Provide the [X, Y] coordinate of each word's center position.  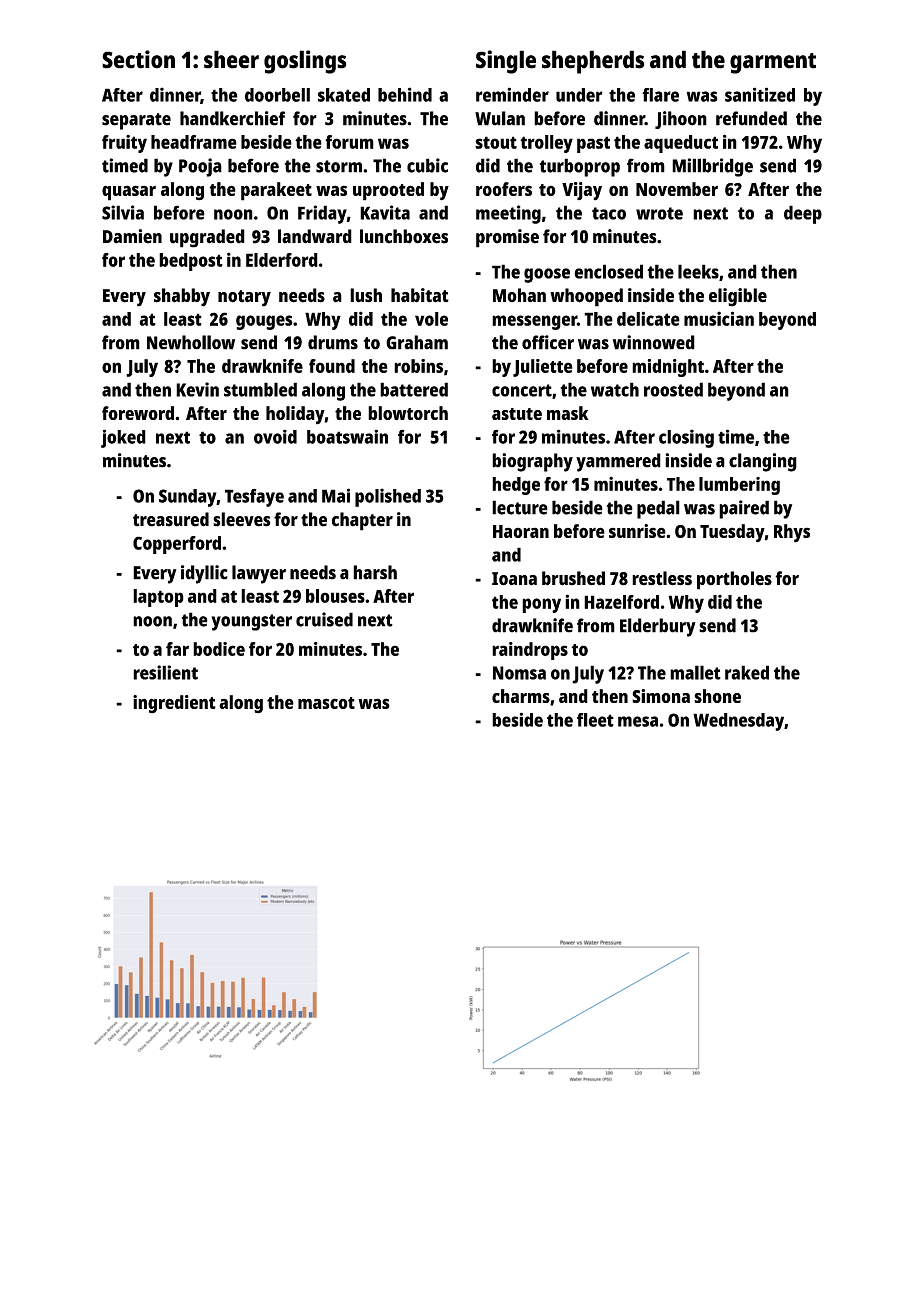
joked [123, 438]
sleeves [241, 519]
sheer [231, 59]
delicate [648, 318]
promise [507, 238]
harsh [375, 572]
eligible [738, 297]
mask [568, 413]
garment [773, 63]
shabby [182, 297]
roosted [673, 389]
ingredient [174, 704]
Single [506, 62]
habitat [420, 295]
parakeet [276, 191]
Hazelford [621, 602]
